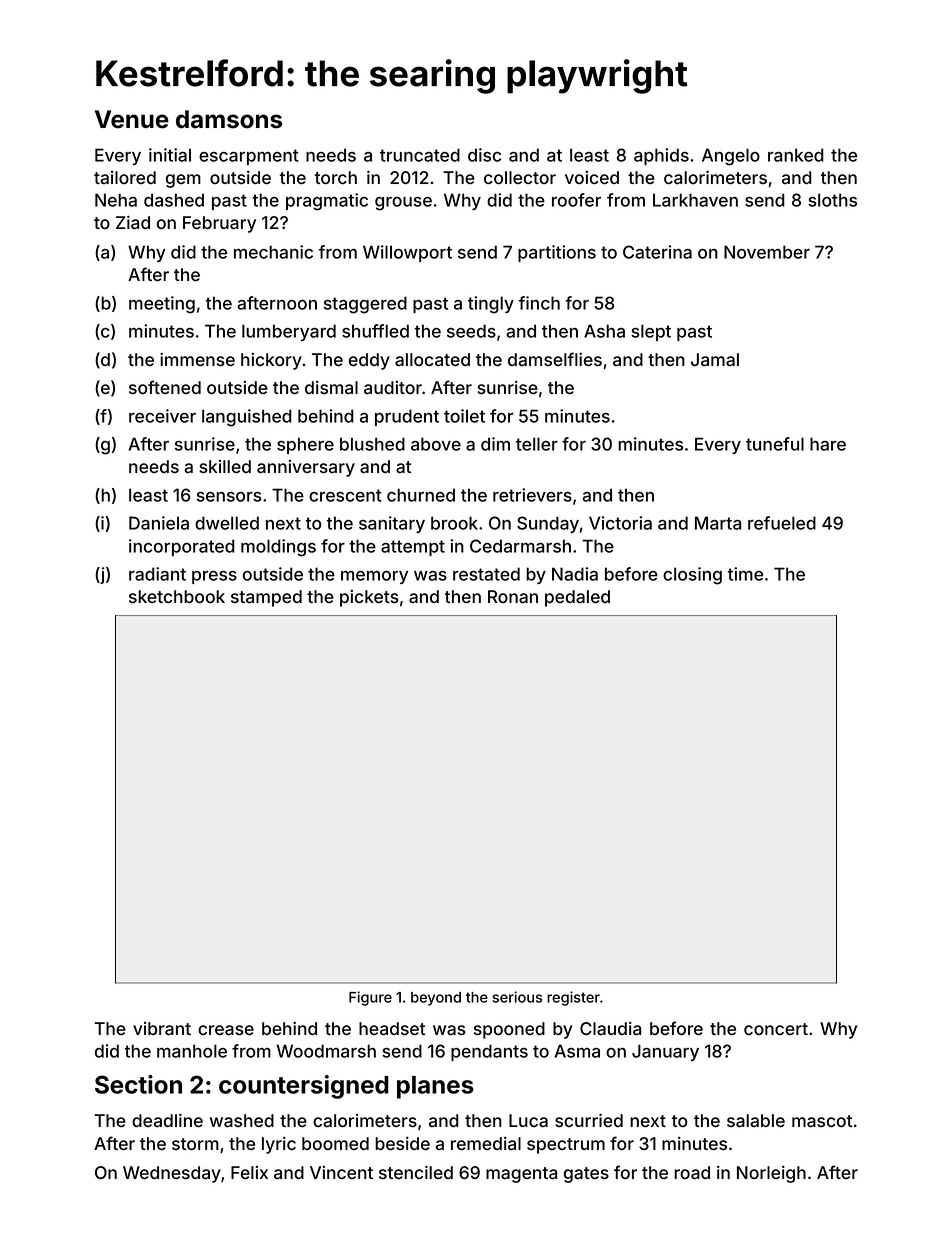 This image has width=952, height=1233. What do you see at coordinates (165, 387) in the image?
I see `softened` at bounding box center [165, 387].
